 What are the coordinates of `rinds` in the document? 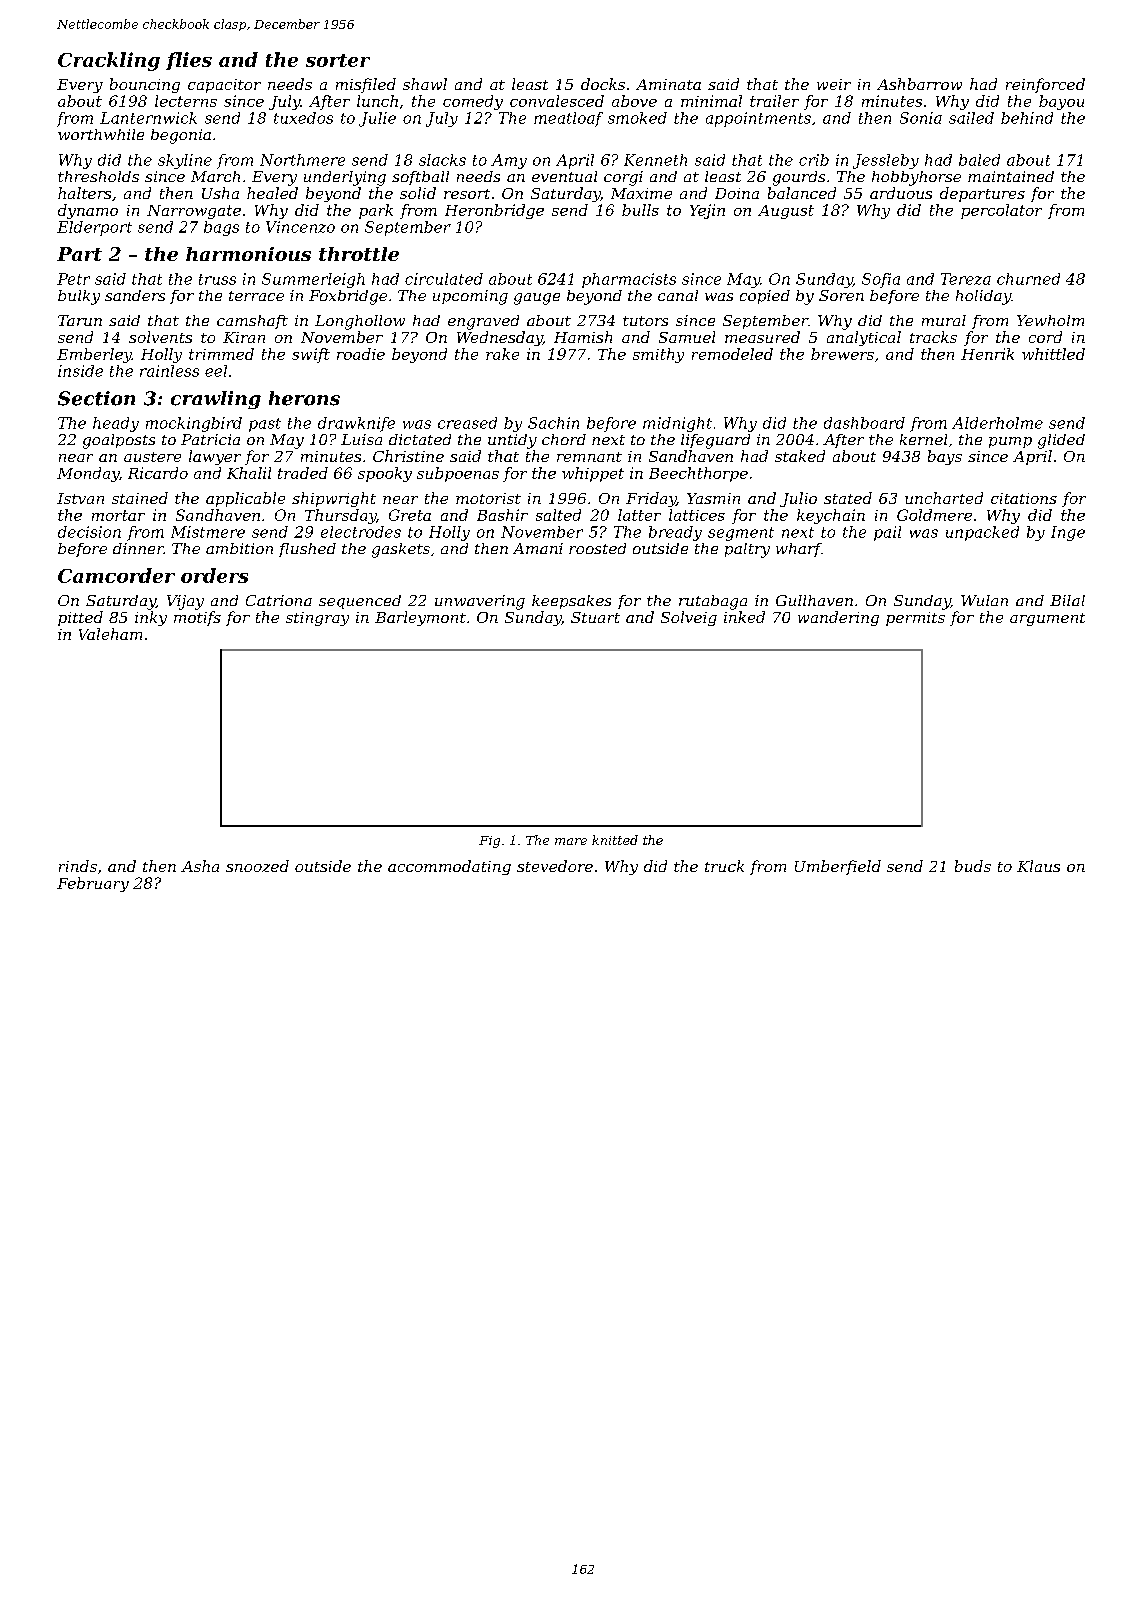 It's located at (78, 866).
